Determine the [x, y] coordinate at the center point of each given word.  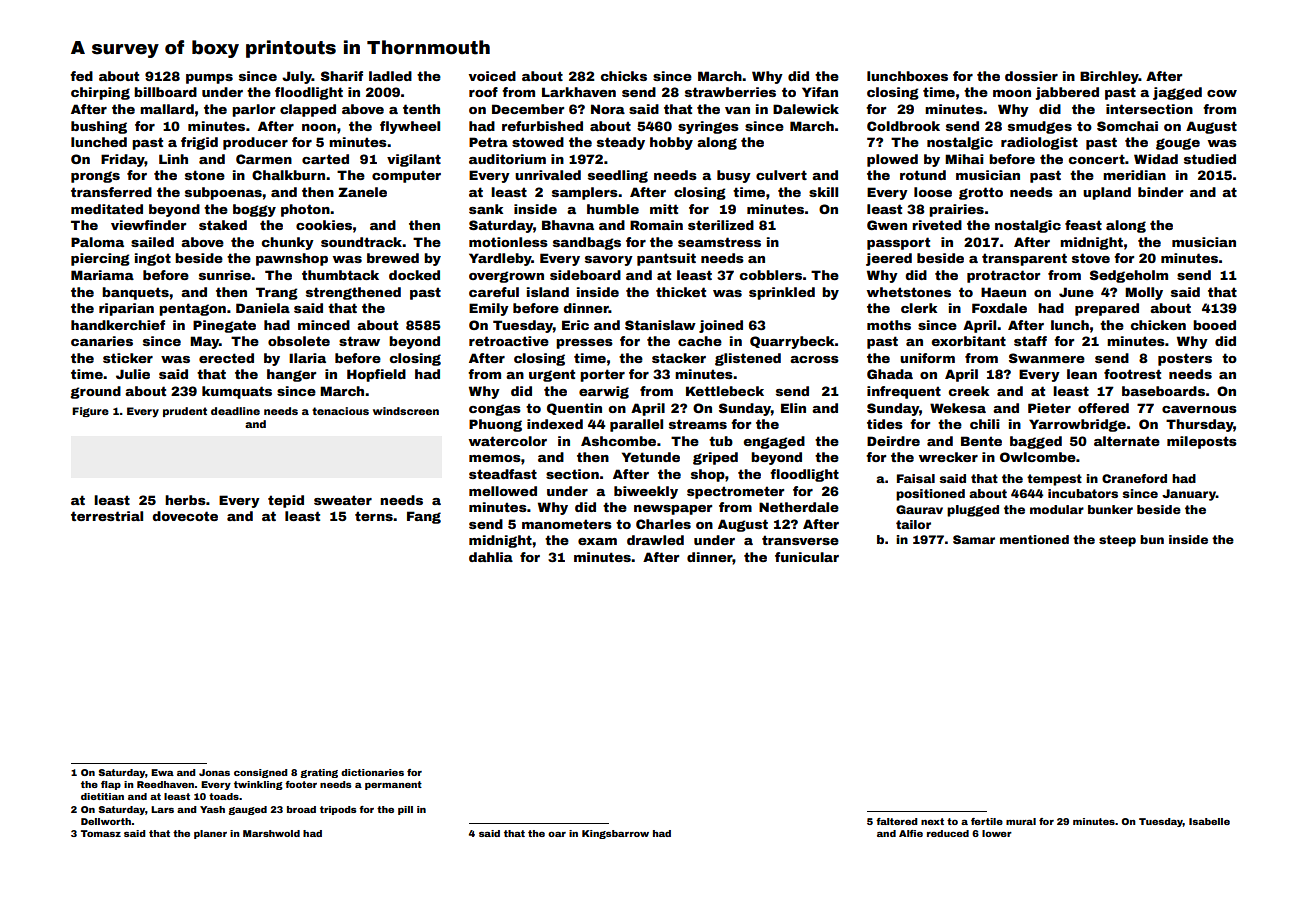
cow [1222, 93]
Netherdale [799, 507]
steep [1117, 541]
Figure [90, 412]
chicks [623, 76]
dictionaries [372, 772]
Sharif [342, 76]
